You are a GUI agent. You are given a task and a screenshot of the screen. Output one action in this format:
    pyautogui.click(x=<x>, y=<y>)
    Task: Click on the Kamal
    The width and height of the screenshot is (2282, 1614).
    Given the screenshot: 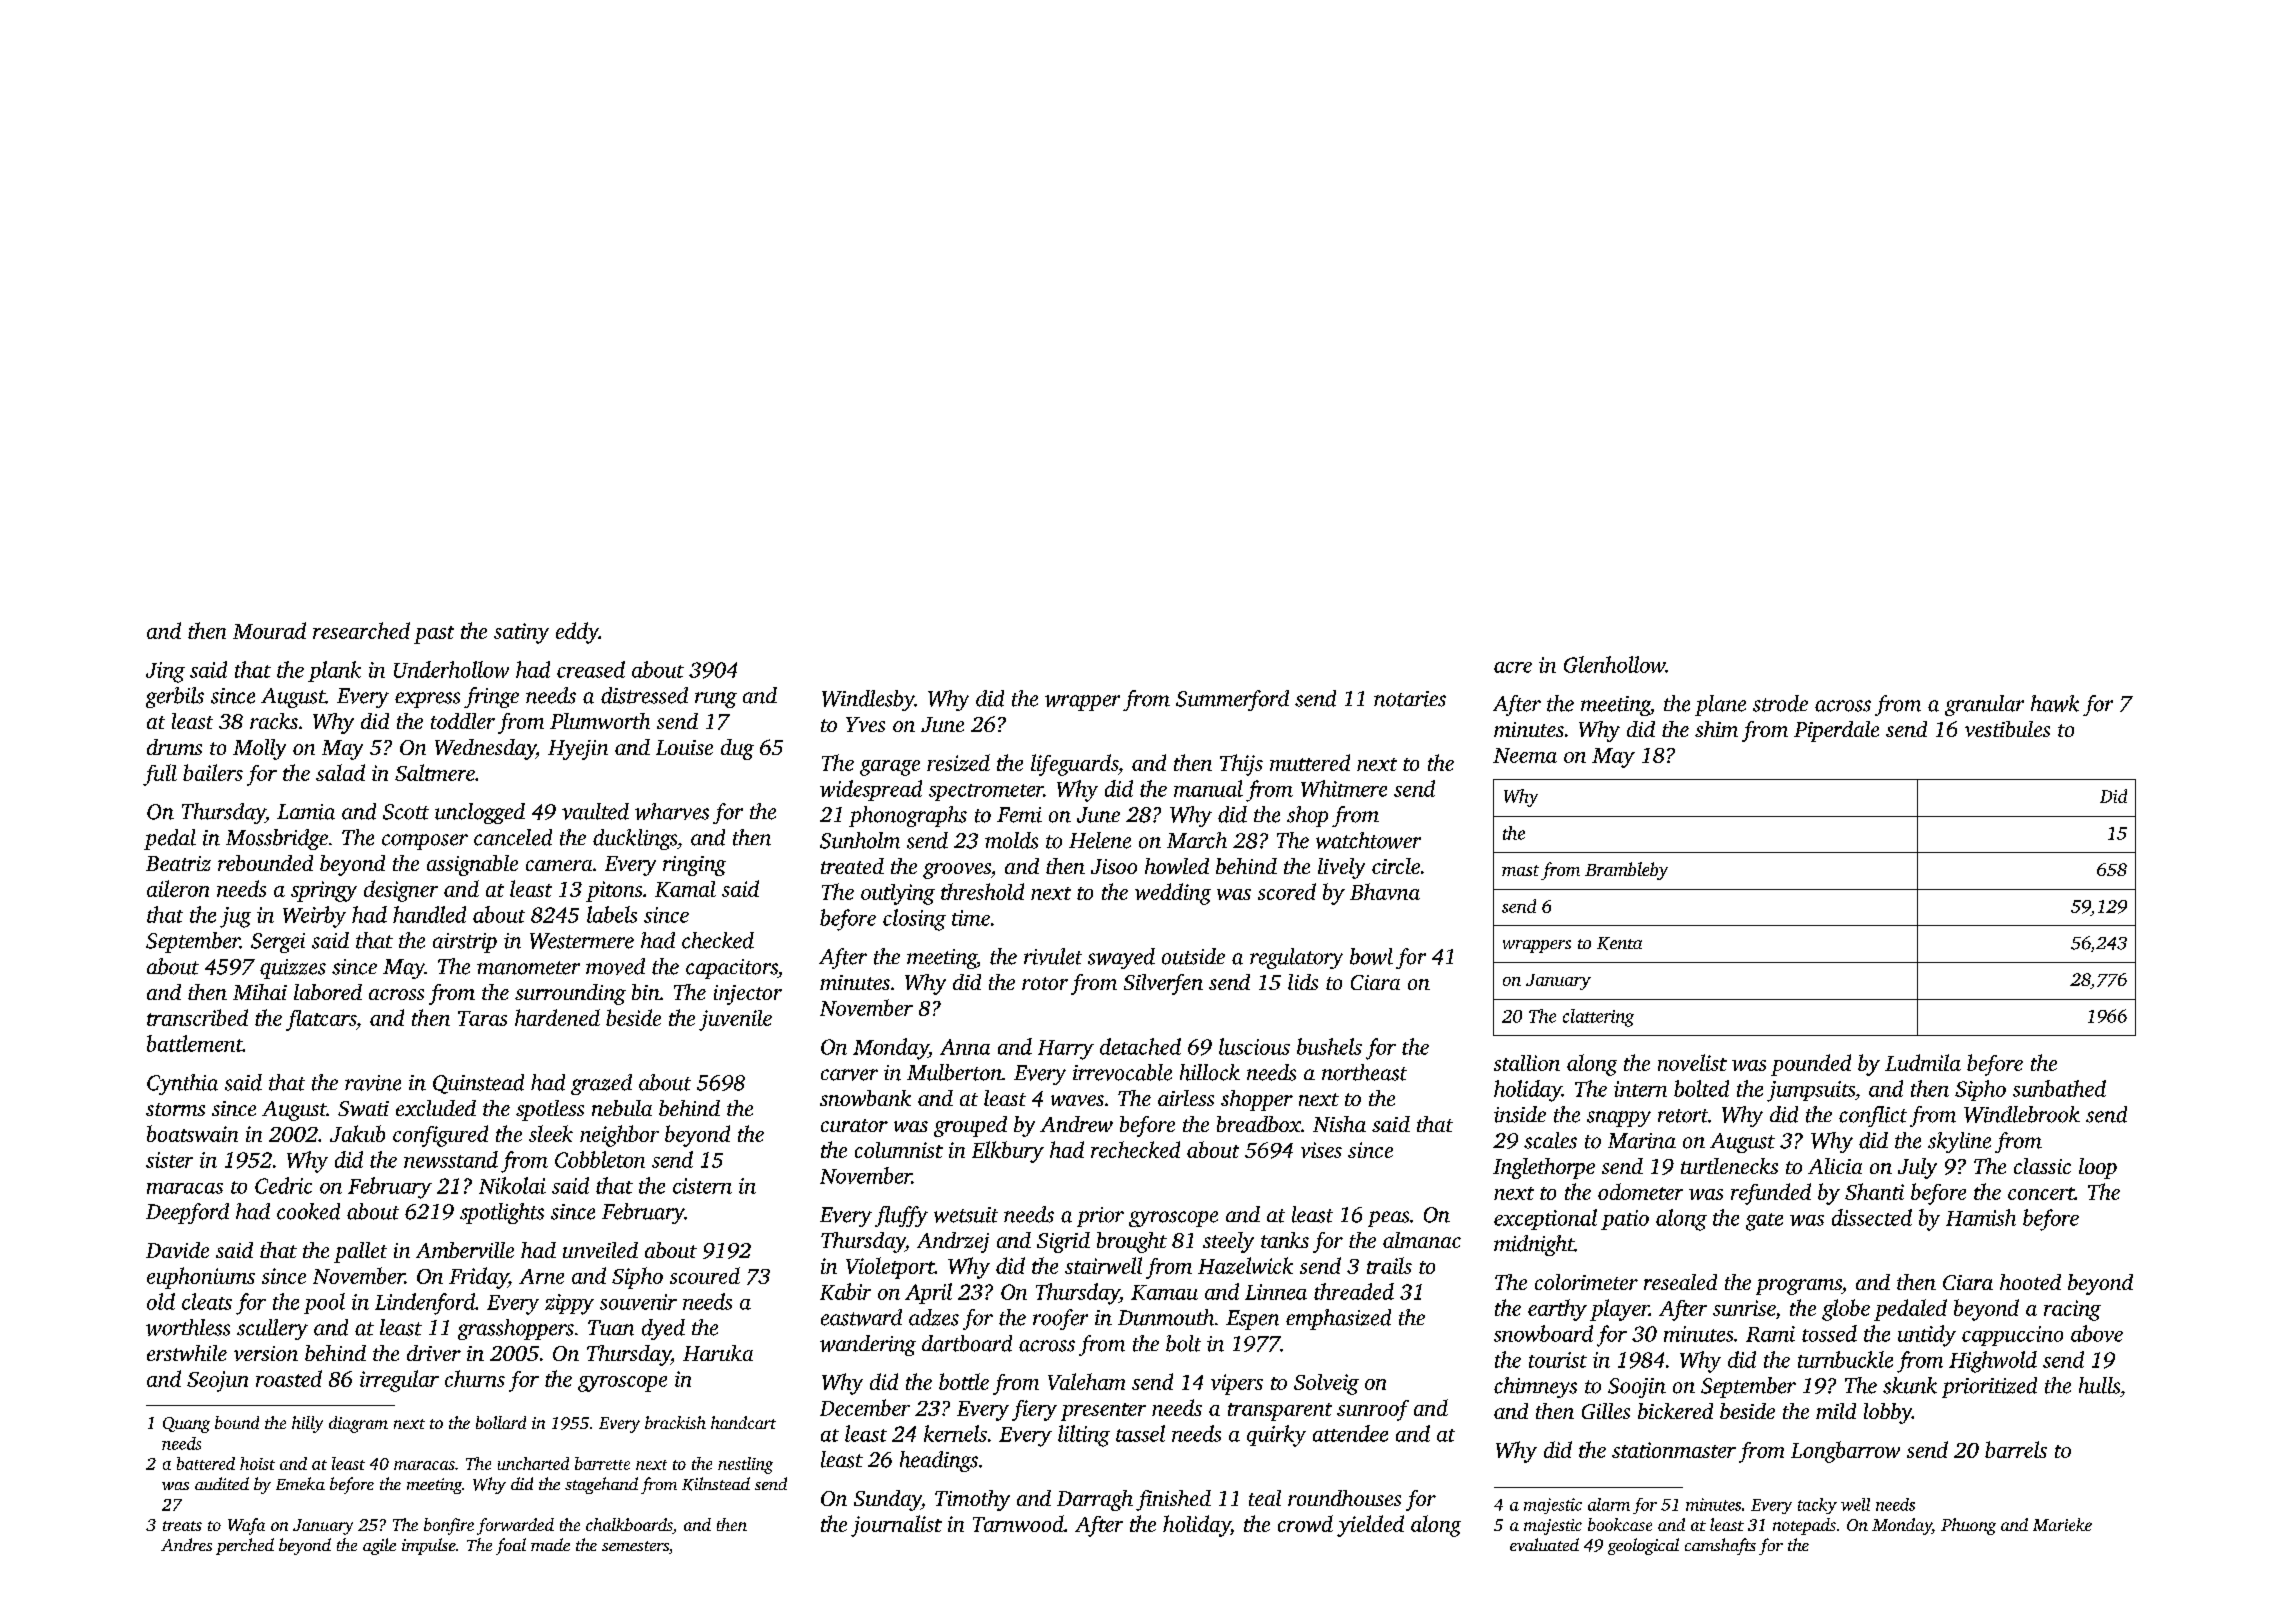 What is the action you would take?
    pyautogui.click(x=685, y=889)
